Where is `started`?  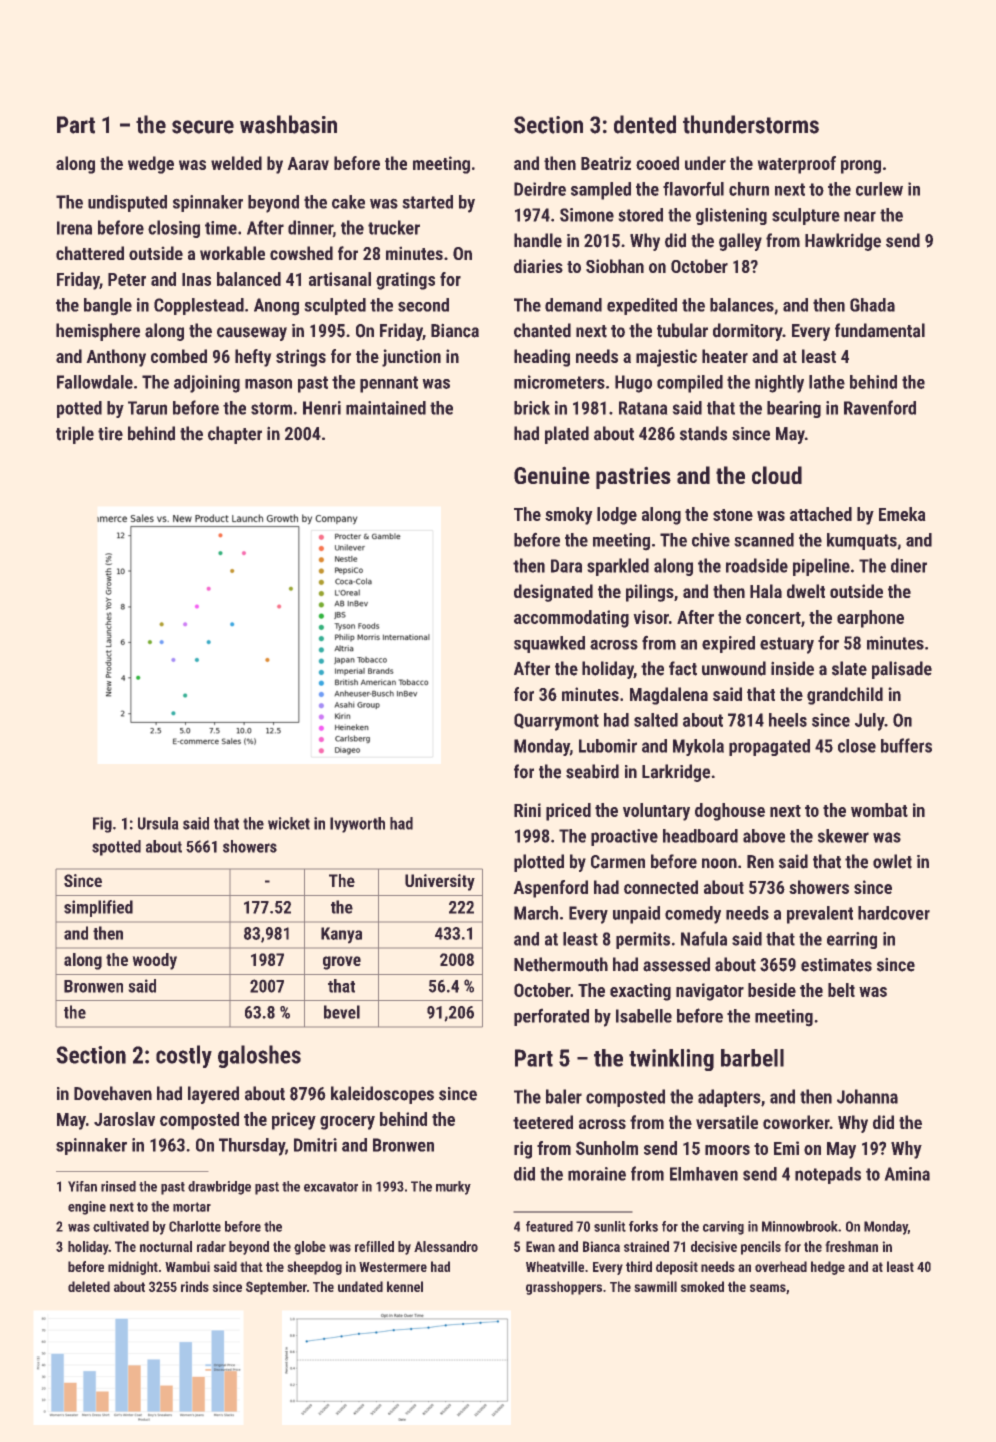 started is located at coordinates (428, 202).
